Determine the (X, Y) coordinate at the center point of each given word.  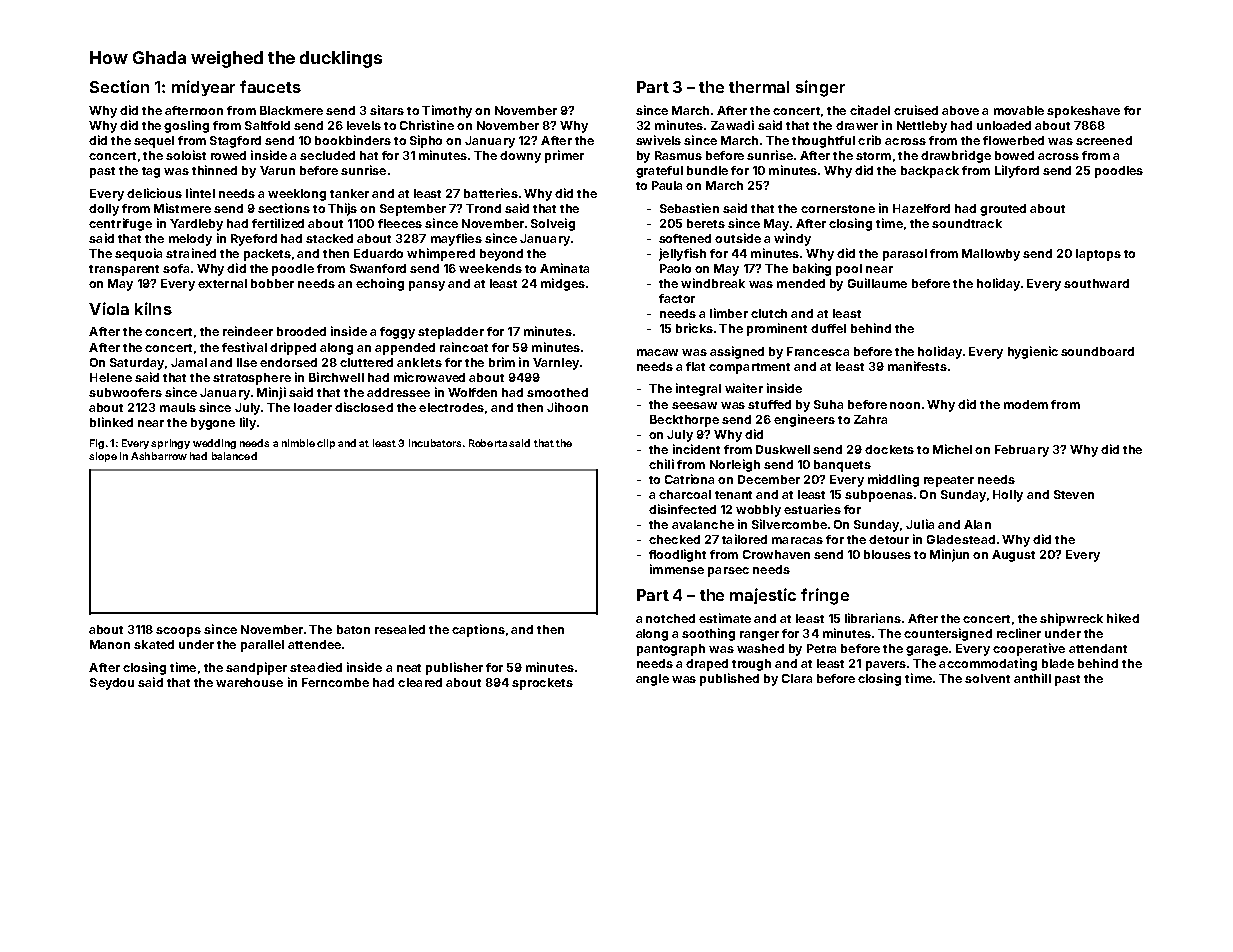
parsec (728, 572)
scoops (178, 632)
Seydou (112, 684)
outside (738, 238)
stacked (329, 238)
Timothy (447, 111)
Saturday (137, 364)
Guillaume (877, 283)
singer (820, 88)
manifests (917, 366)
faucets (270, 86)
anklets (419, 362)
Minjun (949, 555)
